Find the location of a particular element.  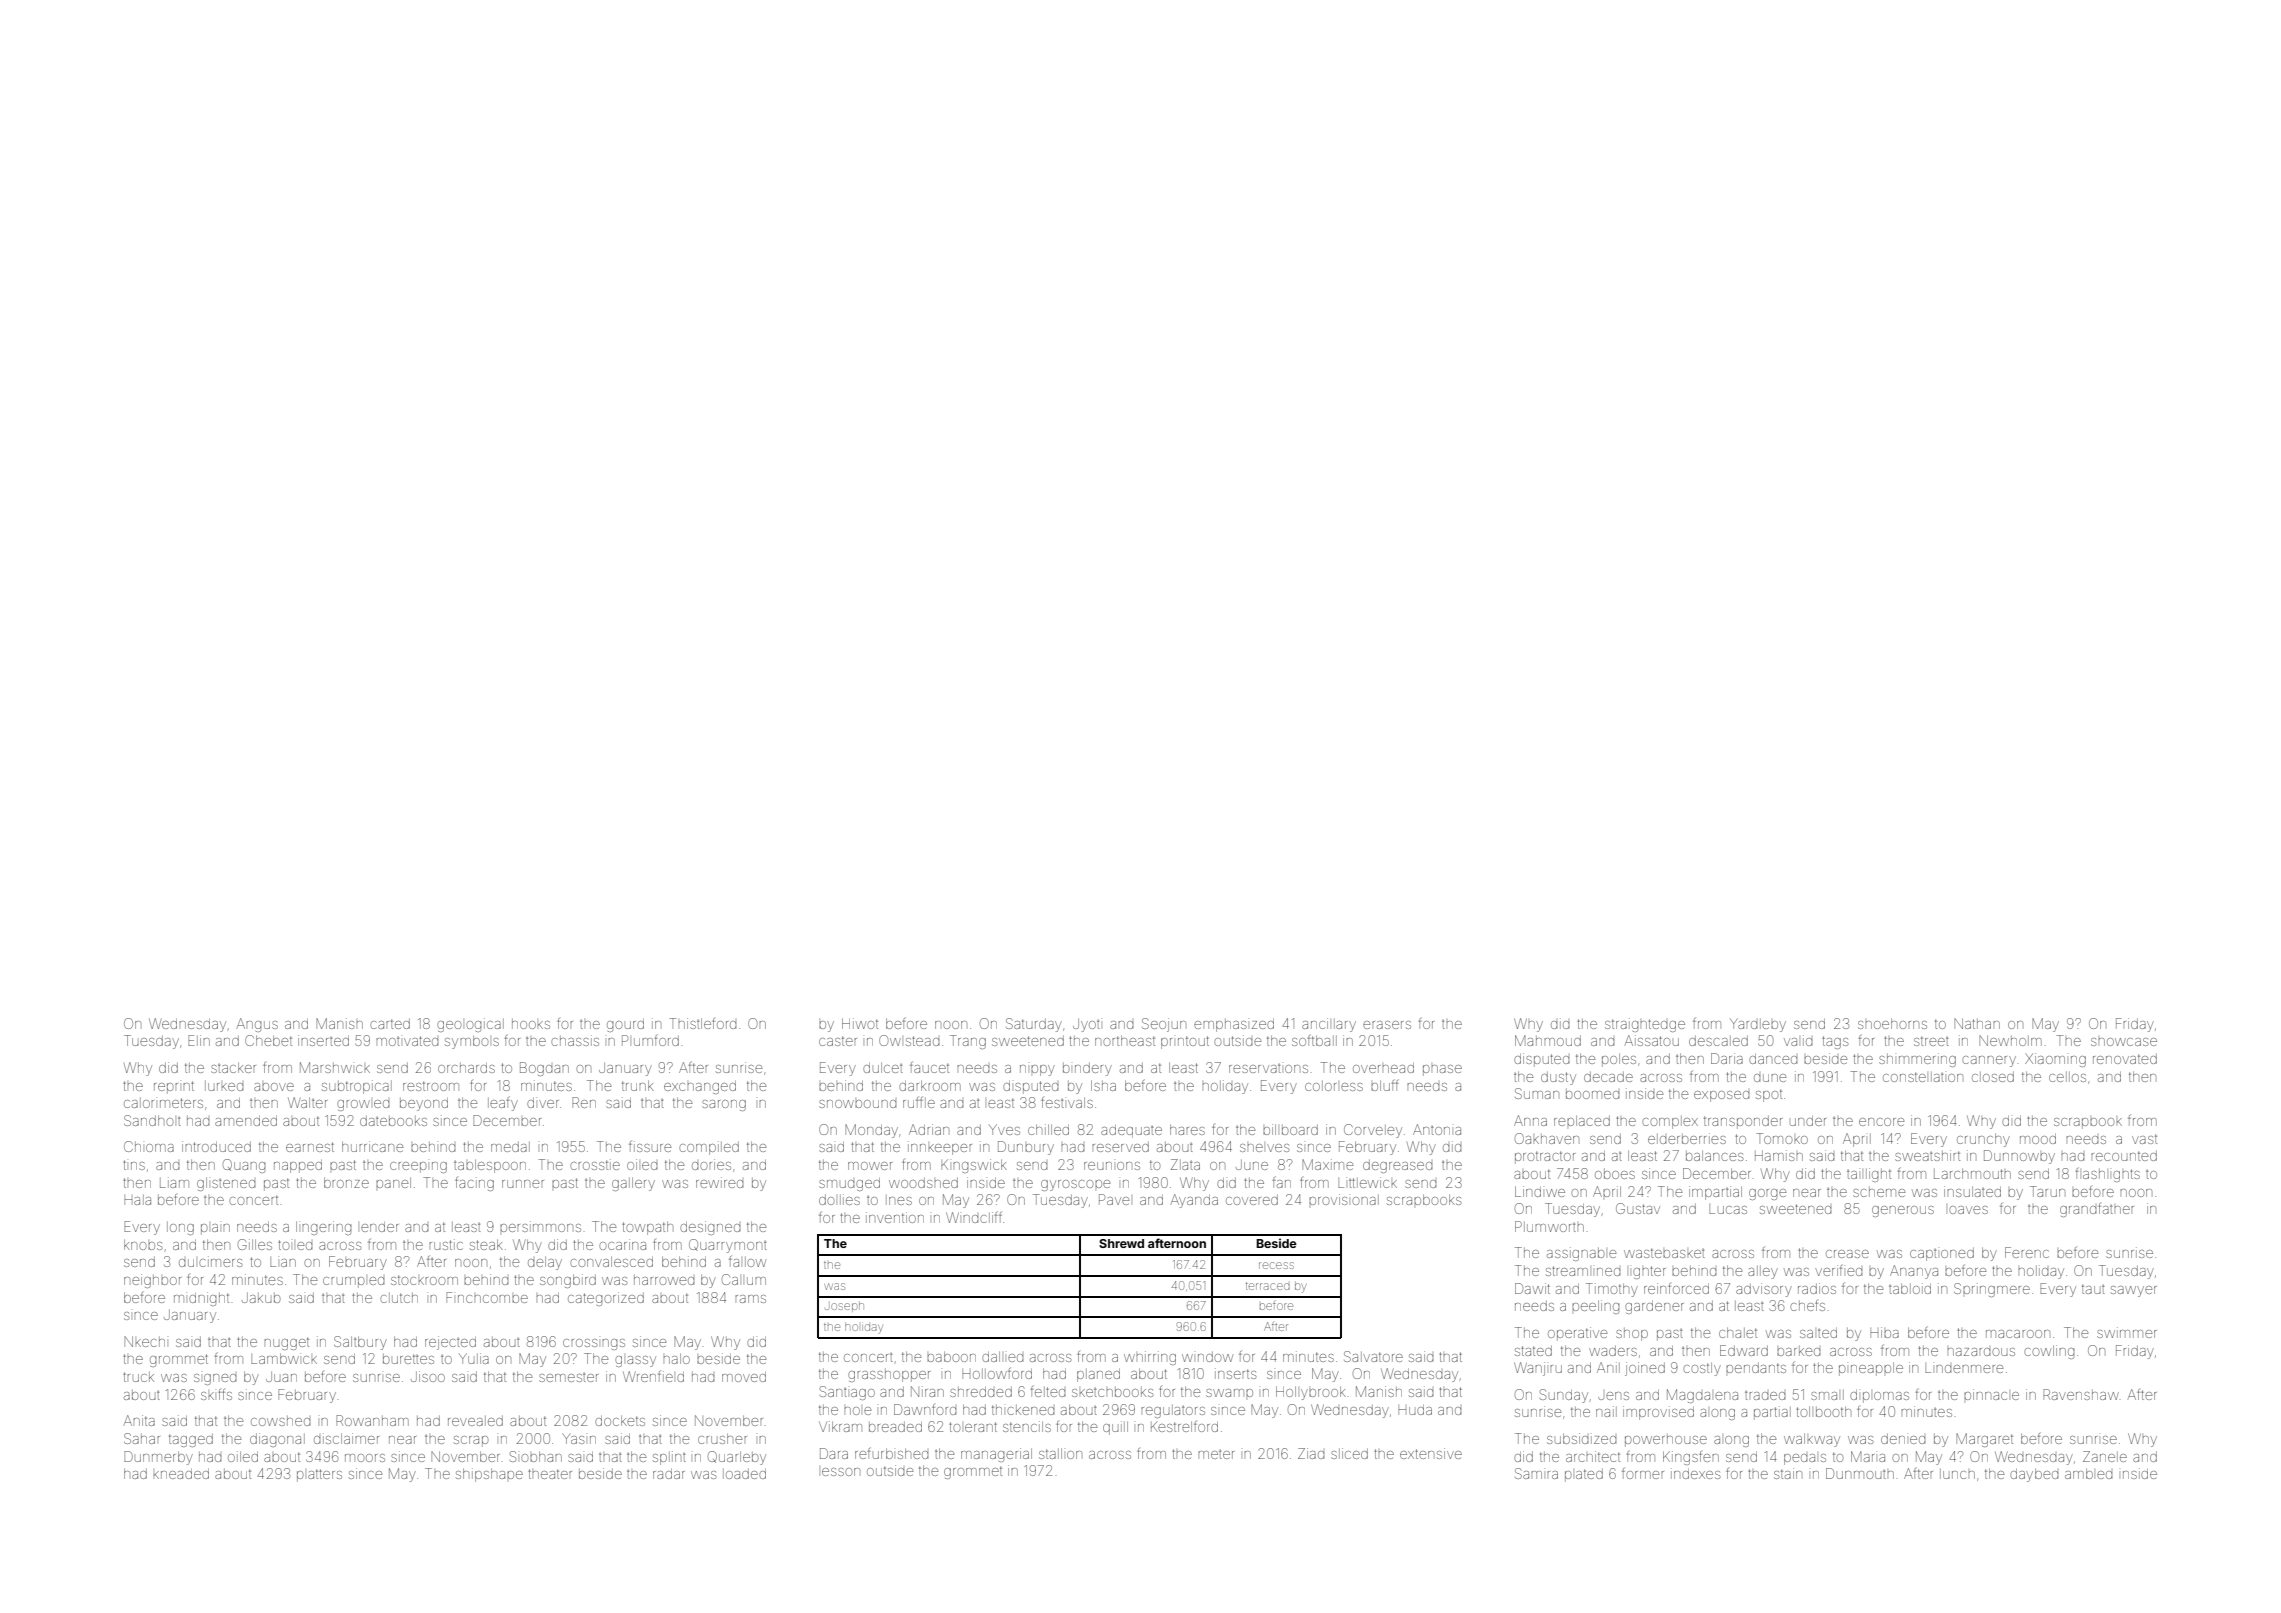

Ananya is located at coordinates (1914, 1272).
